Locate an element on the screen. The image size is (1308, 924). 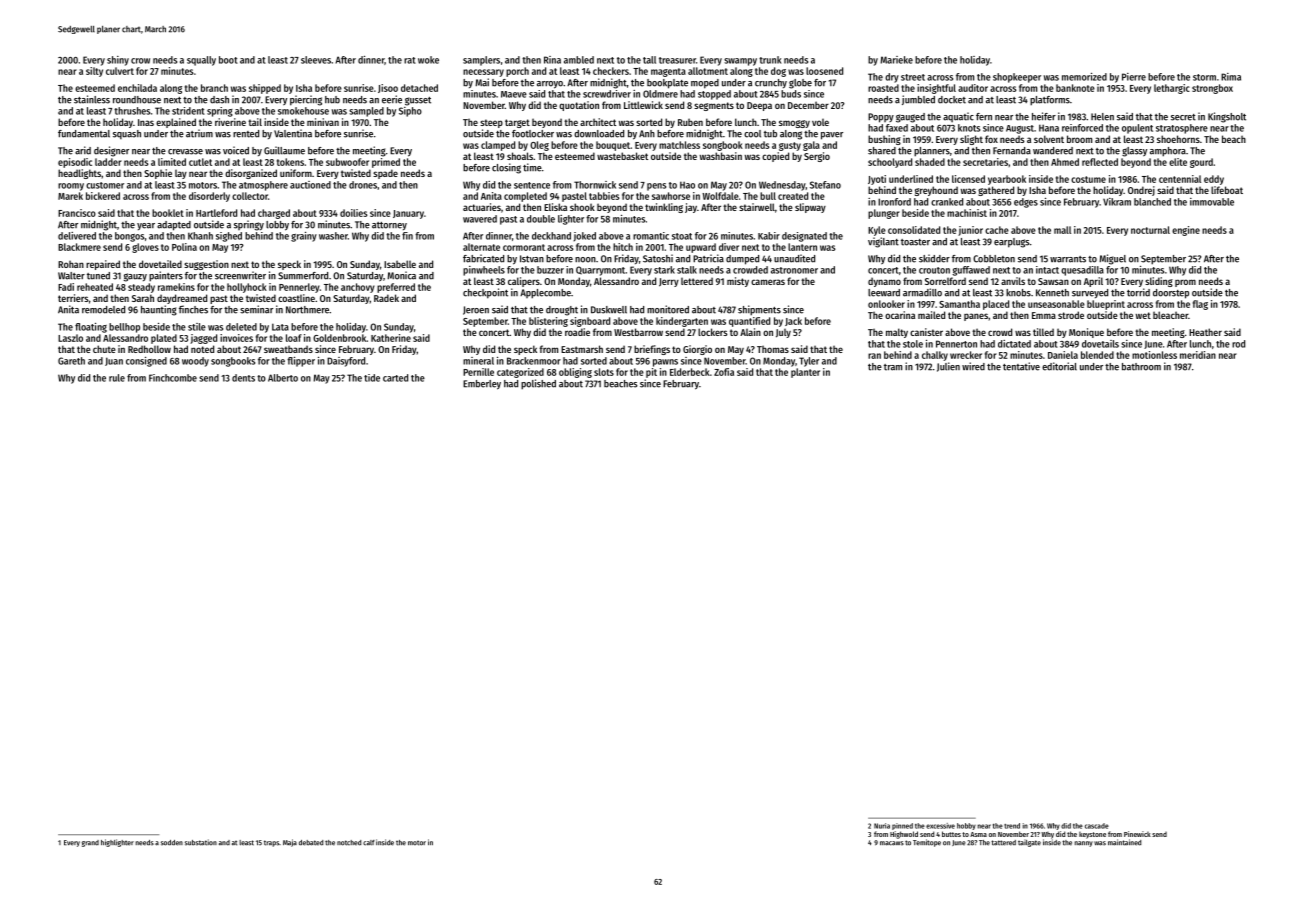
trend is located at coordinates (1012, 826).
